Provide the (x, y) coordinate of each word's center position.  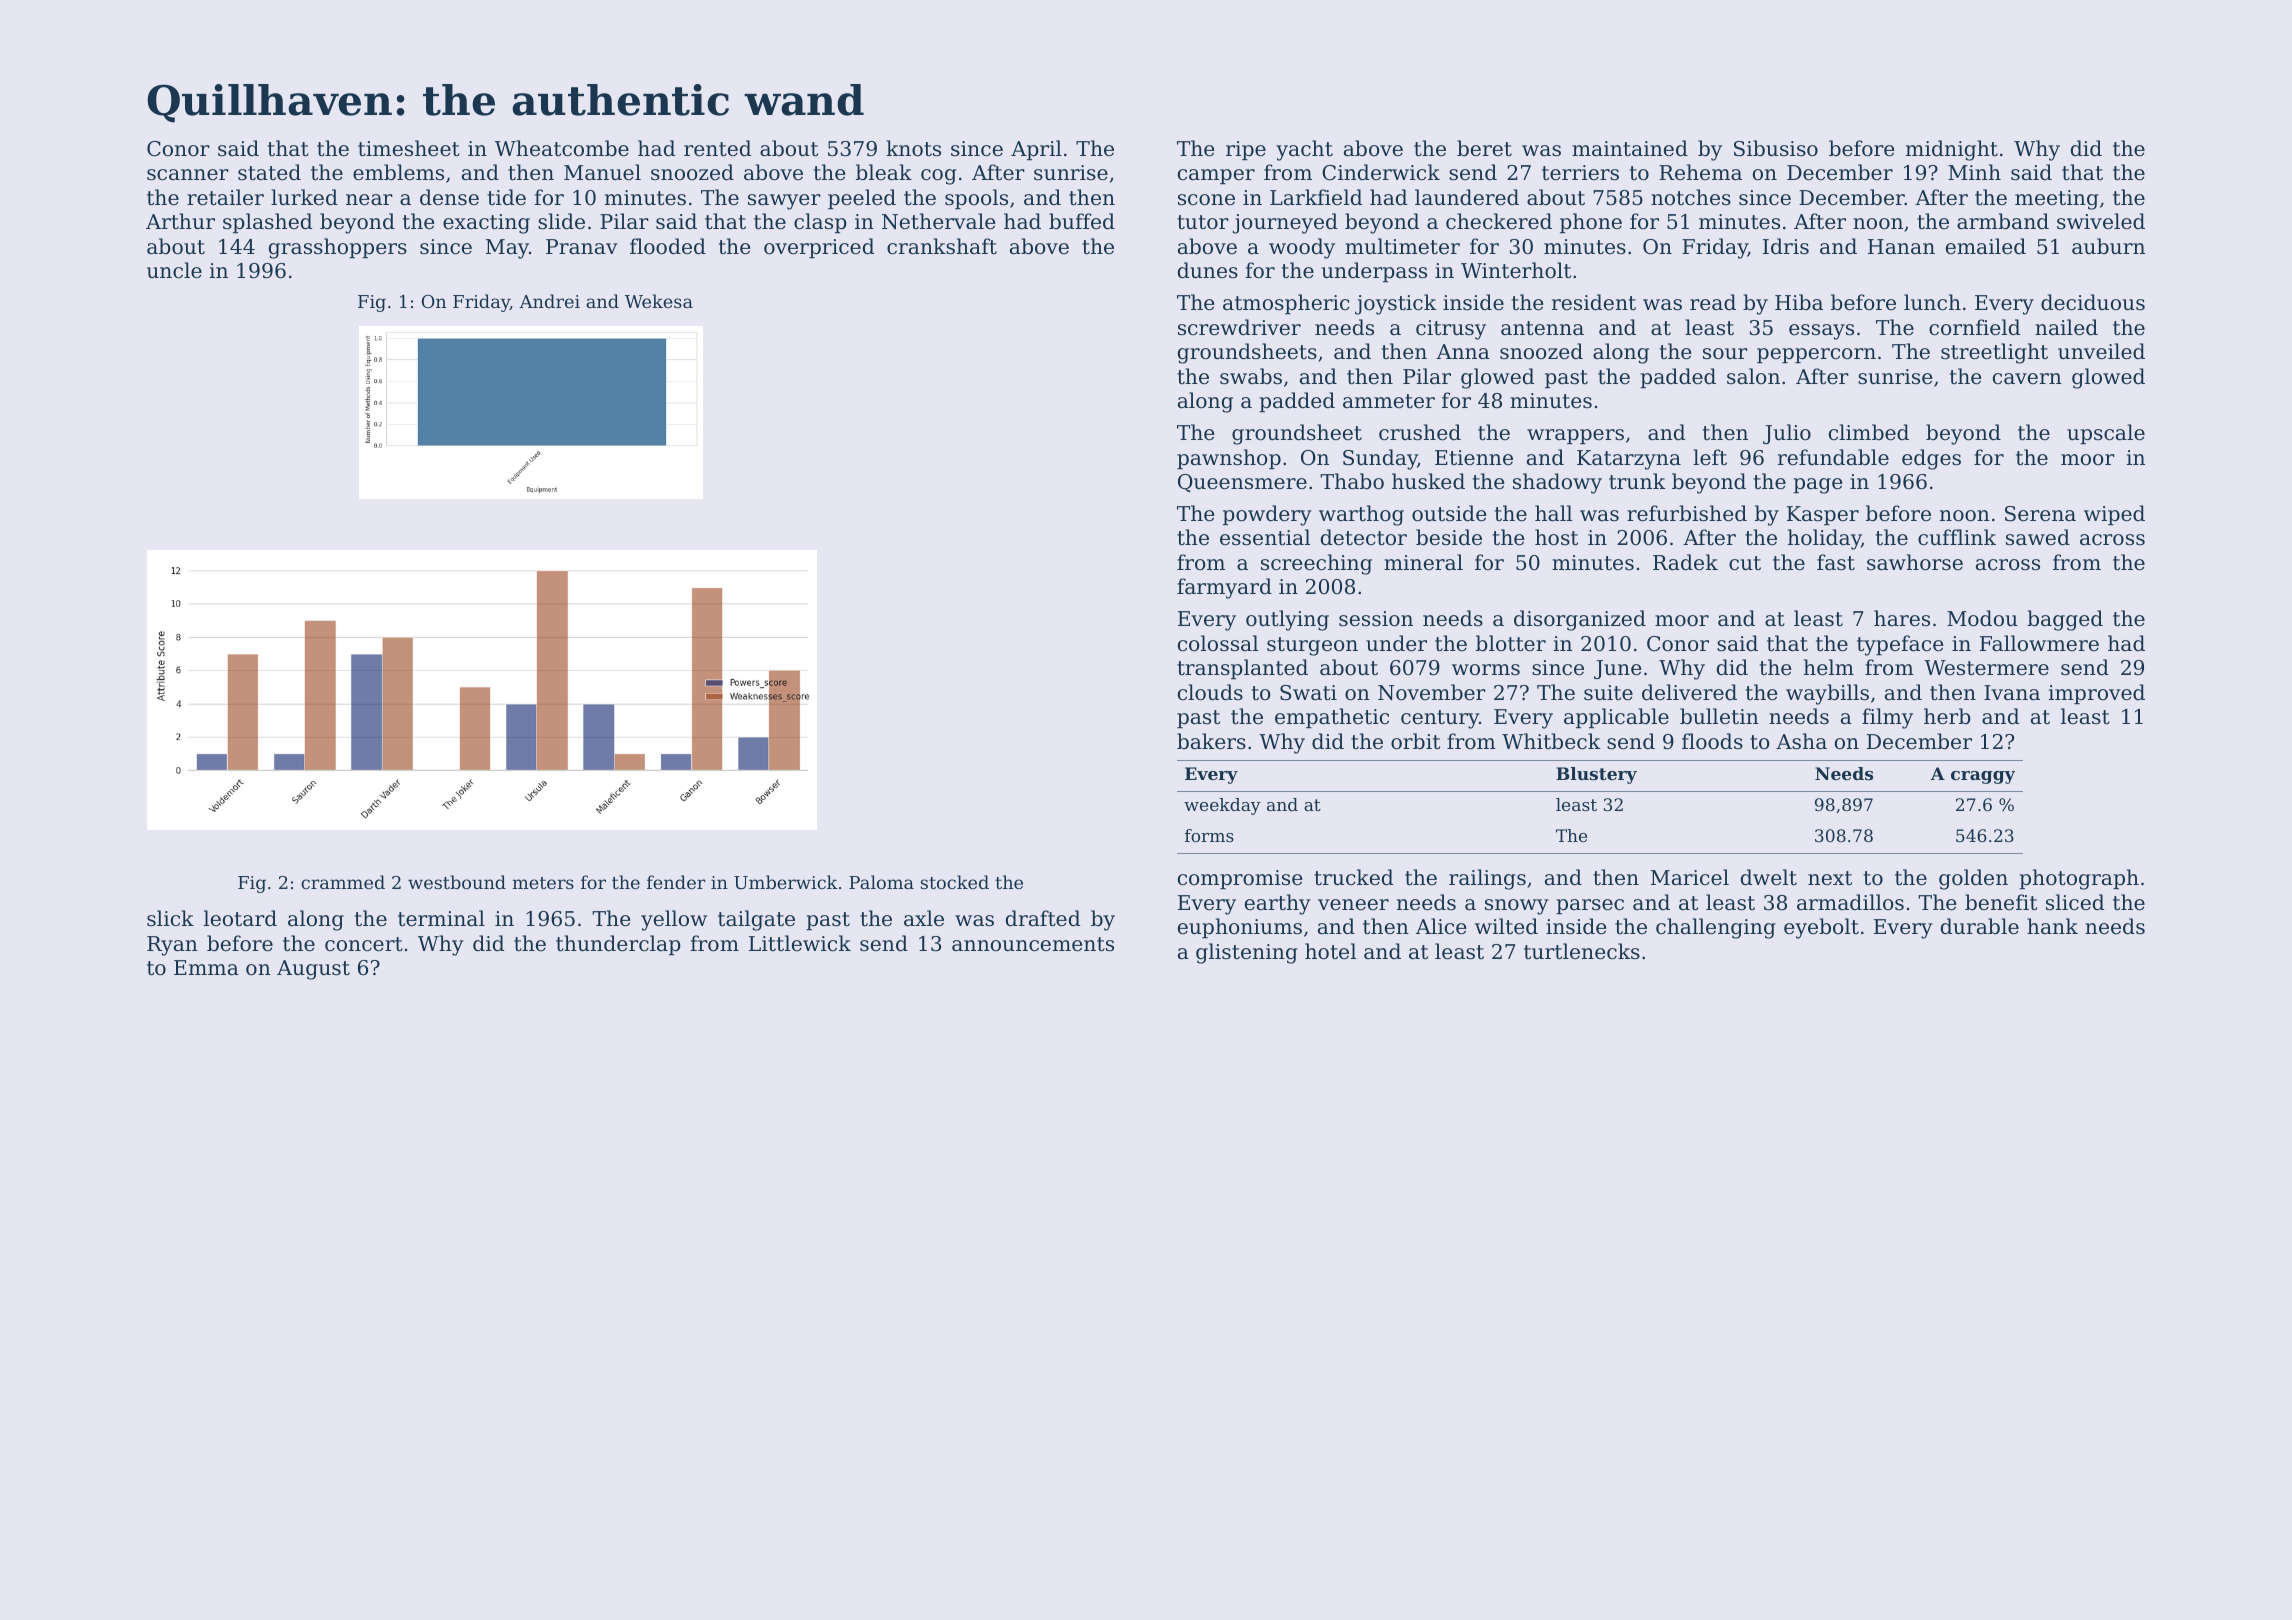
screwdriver (1239, 327)
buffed (1082, 221)
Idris (1786, 246)
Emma (206, 967)
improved (2096, 694)
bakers (1211, 741)
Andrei (549, 301)
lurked (304, 197)
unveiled (2101, 351)
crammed (343, 882)
